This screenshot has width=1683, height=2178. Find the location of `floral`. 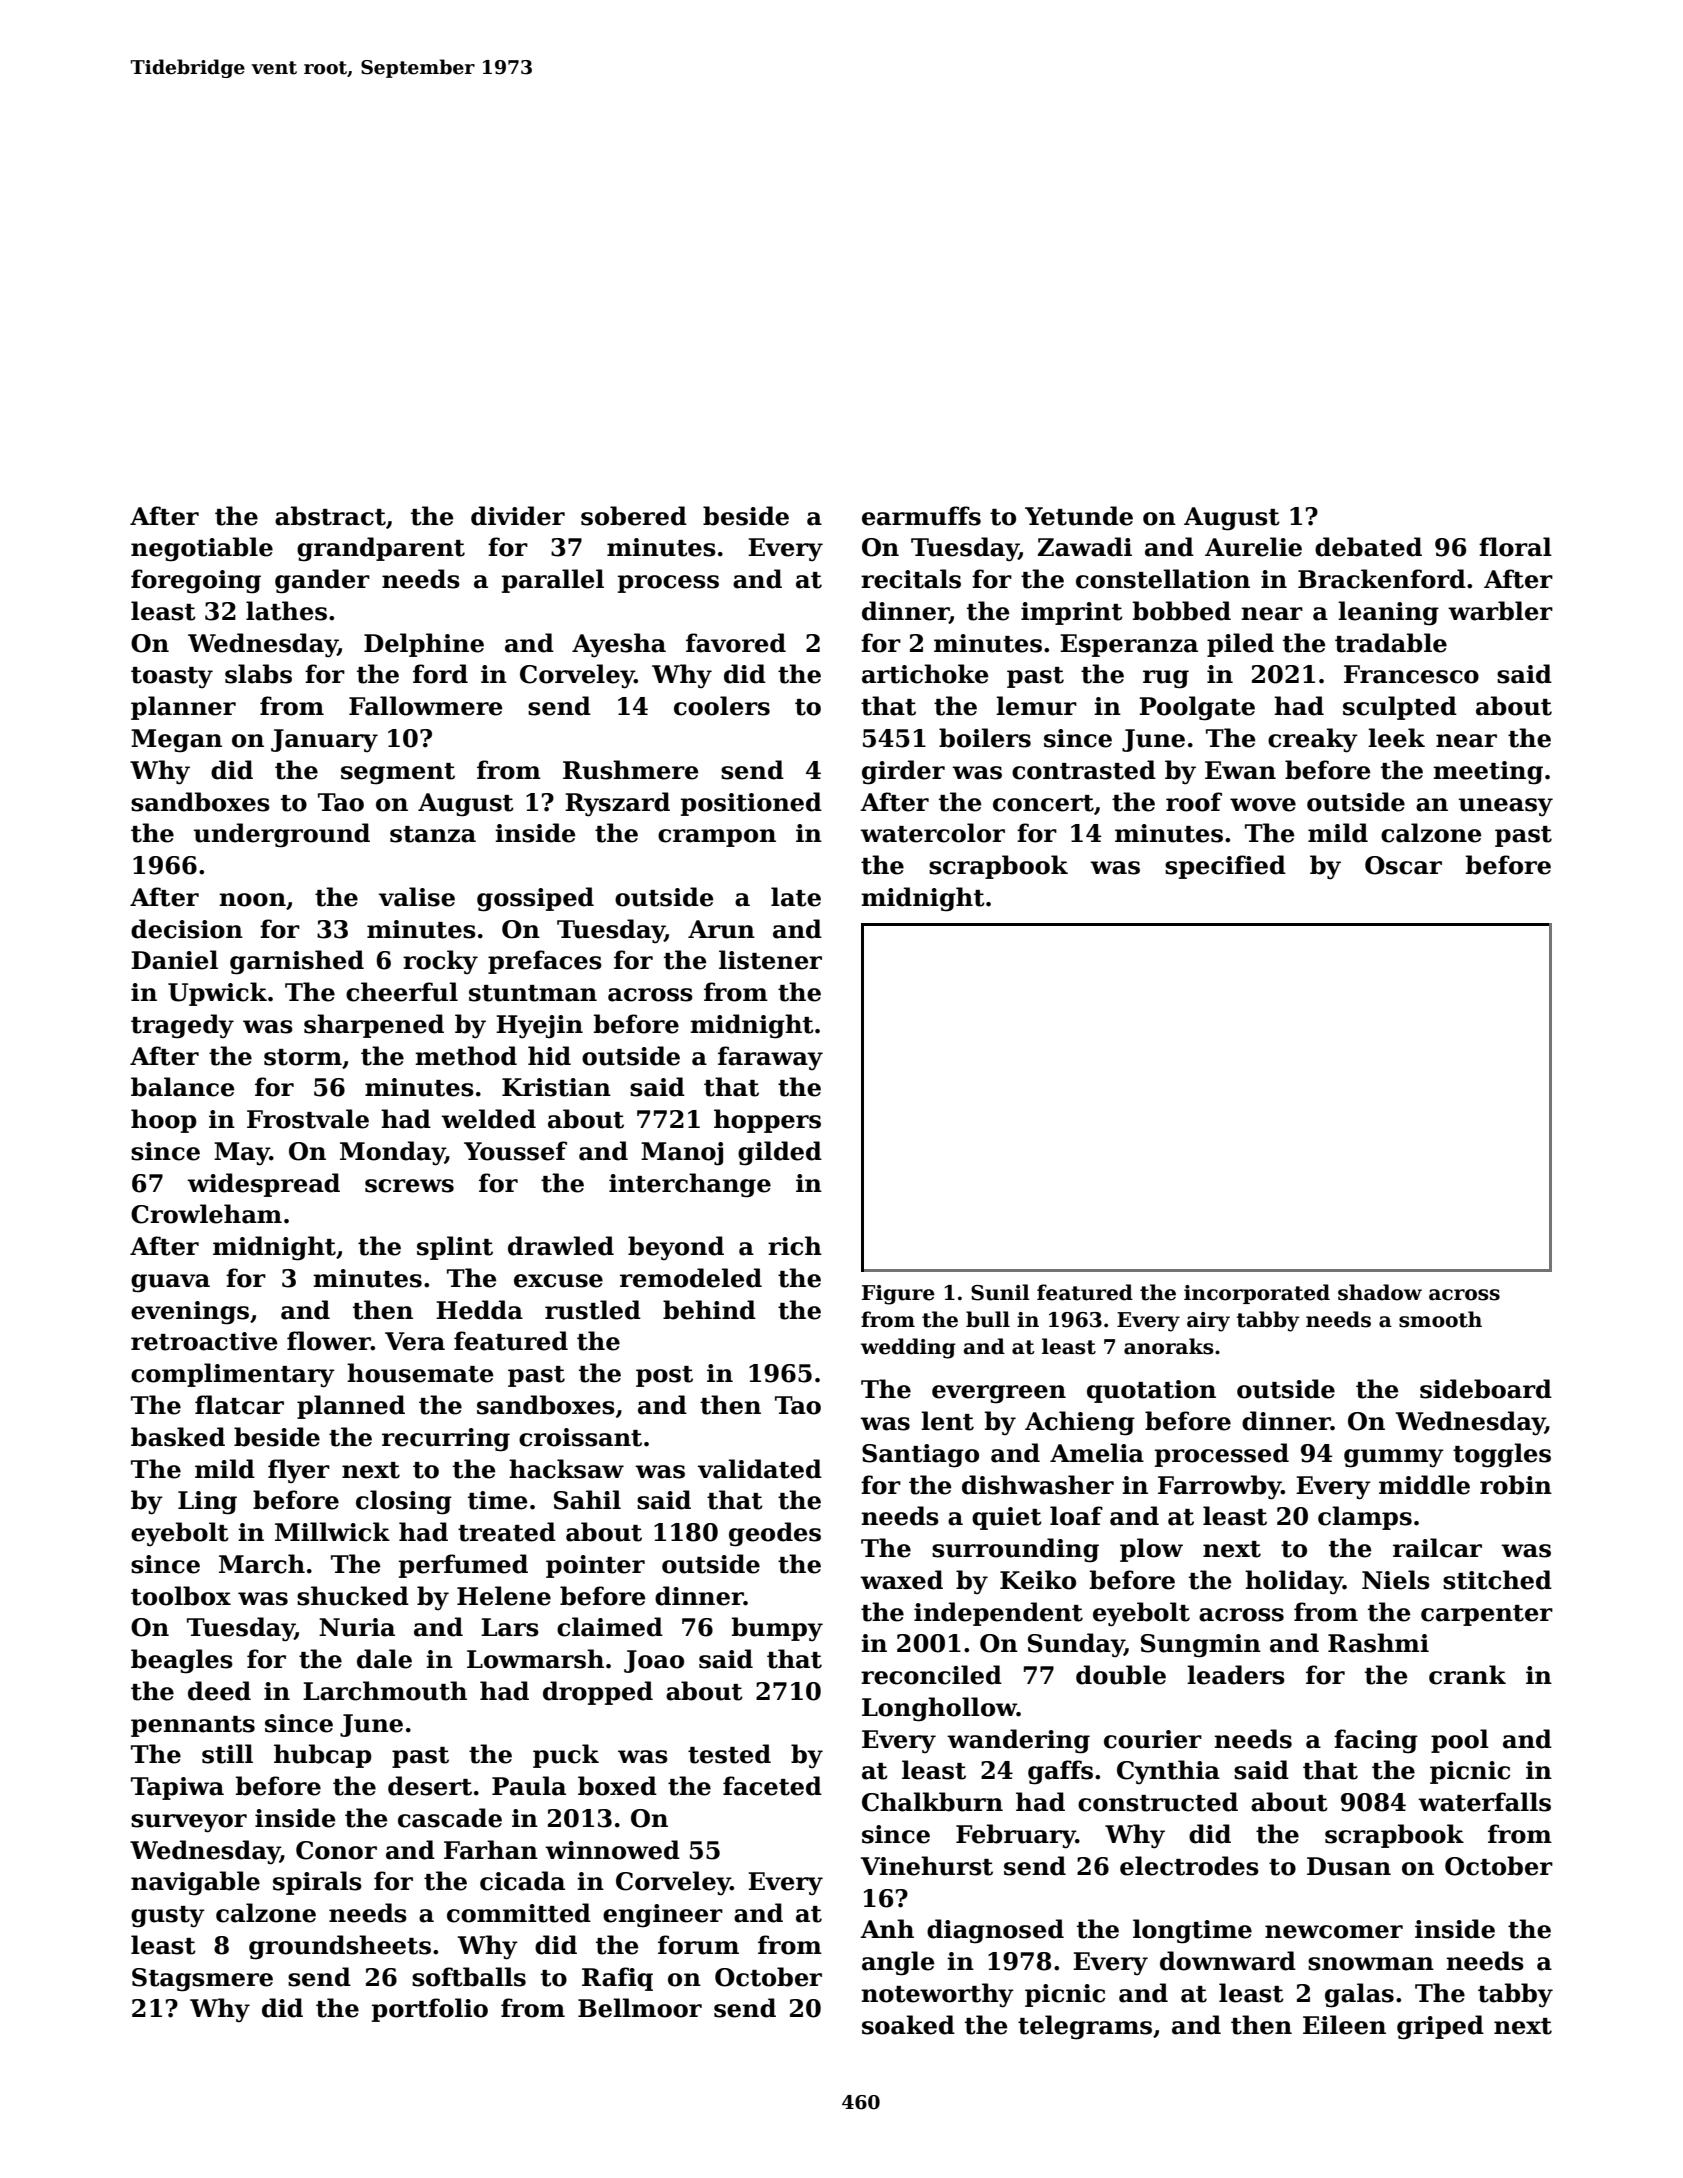

floral is located at coordinates (1515, 547).
